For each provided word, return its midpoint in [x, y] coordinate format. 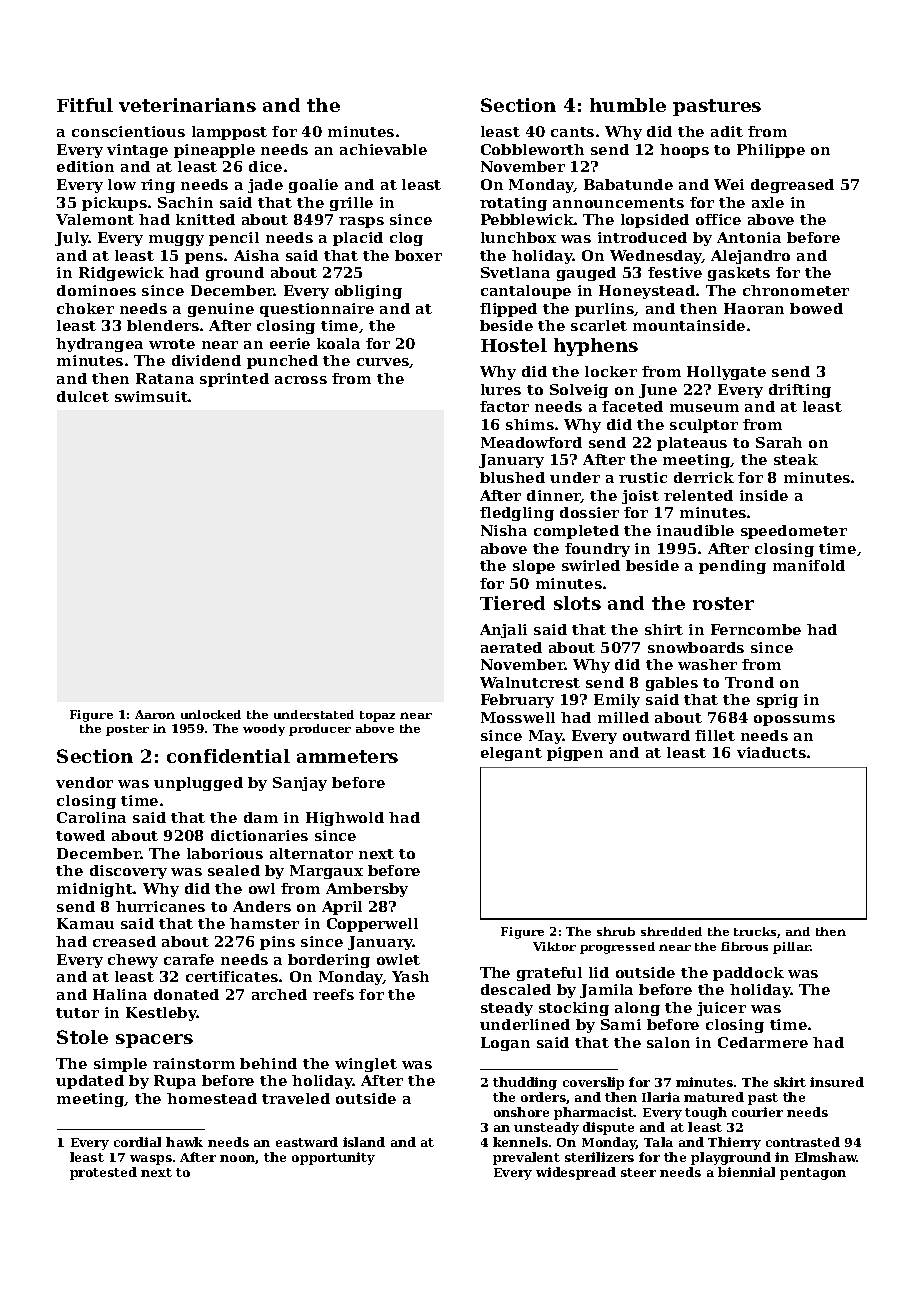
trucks [755, 931]
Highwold [345, 819]
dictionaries [259, 835]
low [122, 184]
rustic [643, 477]
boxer [418, 255]
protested [103, 1173]
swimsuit [152, 396]
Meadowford [531, 442]
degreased [792, 186]
